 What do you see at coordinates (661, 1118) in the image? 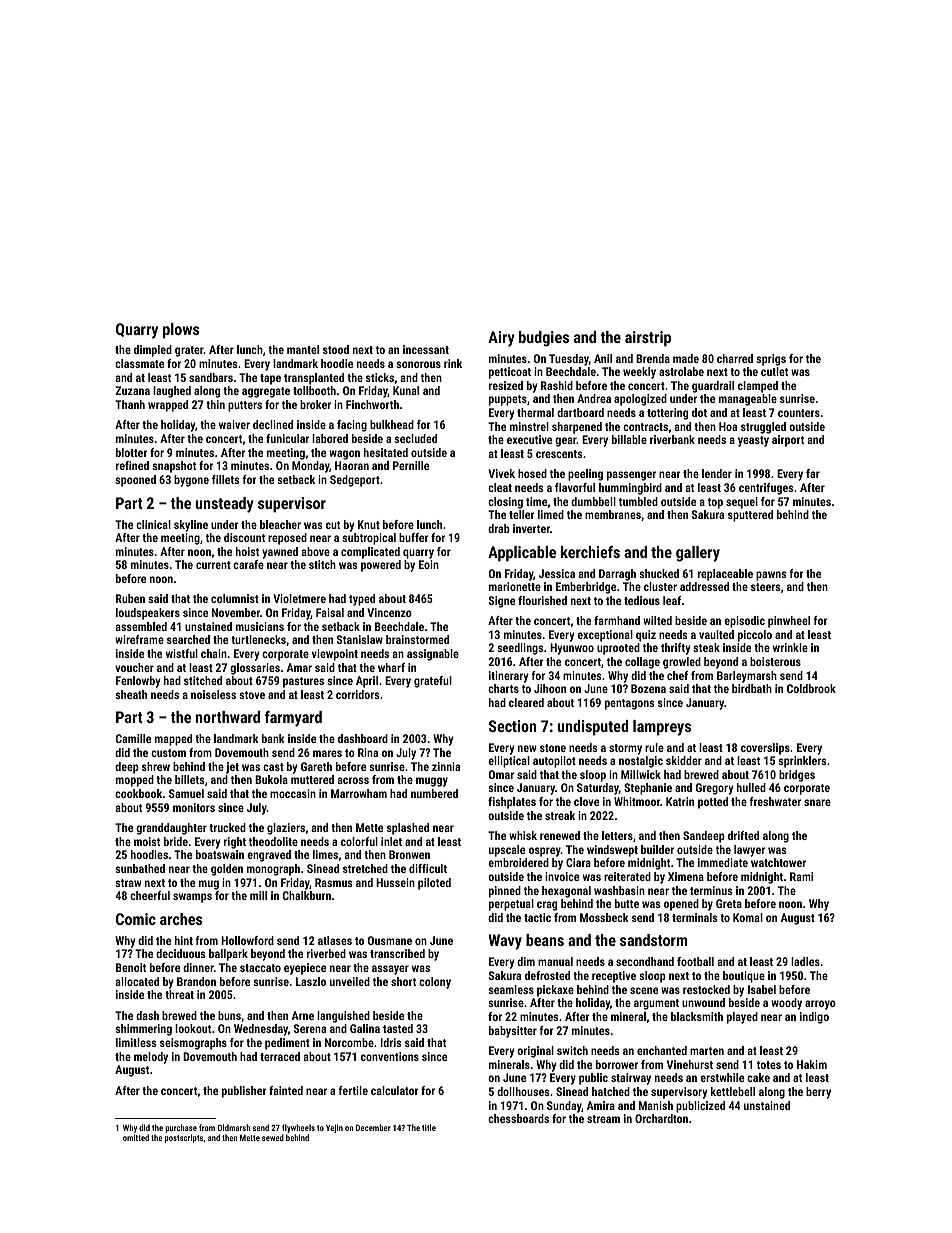
I see `Orchardton` at bounding box center [661, 1118].
